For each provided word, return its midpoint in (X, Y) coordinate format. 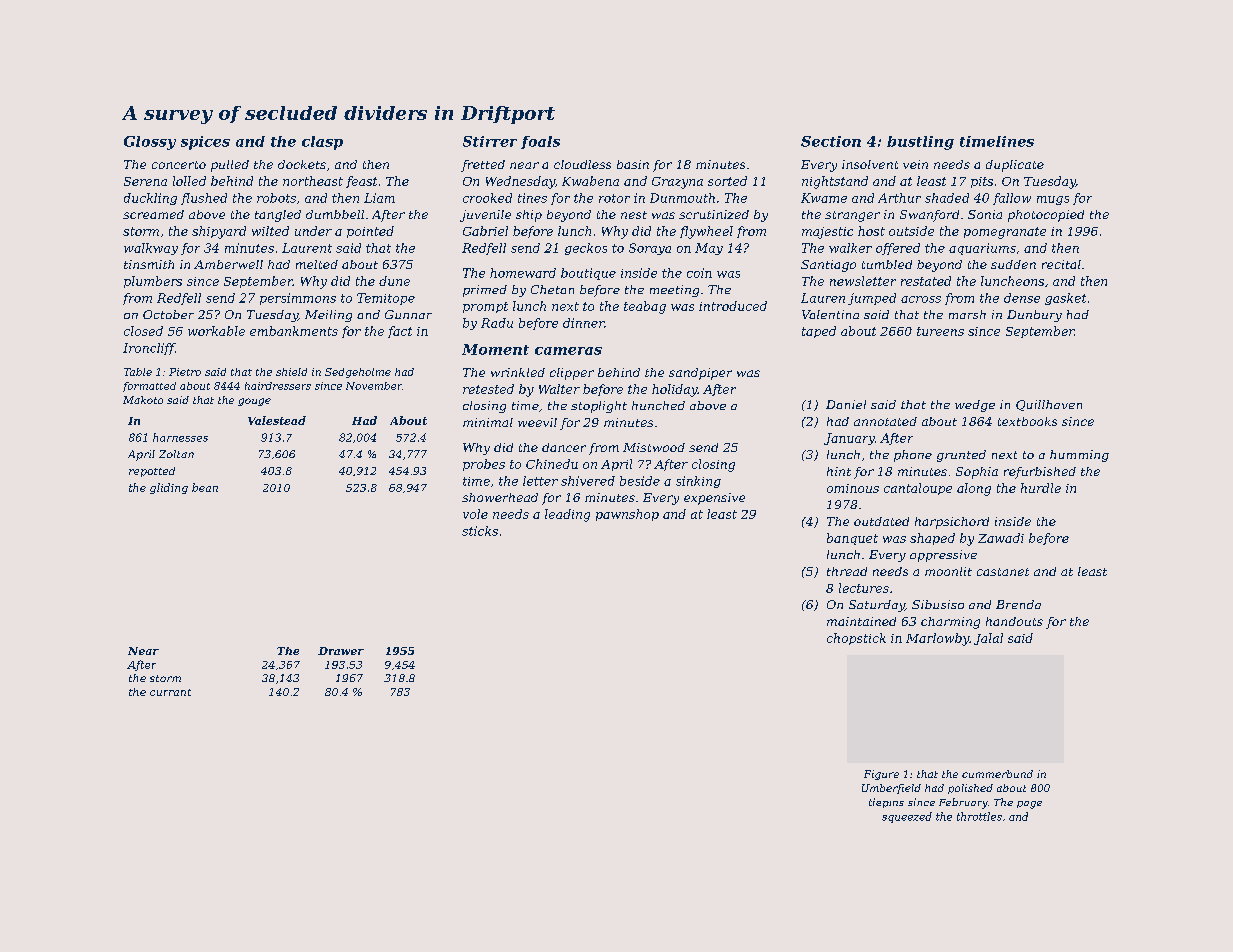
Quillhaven (1049, 405)
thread (847, 571)
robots (276, 198)
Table (138, 372)
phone (913, 456)
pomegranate (1005, 233)
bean (205, 487)
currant (170, 692)
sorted (727, 181)
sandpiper (700, 374)
